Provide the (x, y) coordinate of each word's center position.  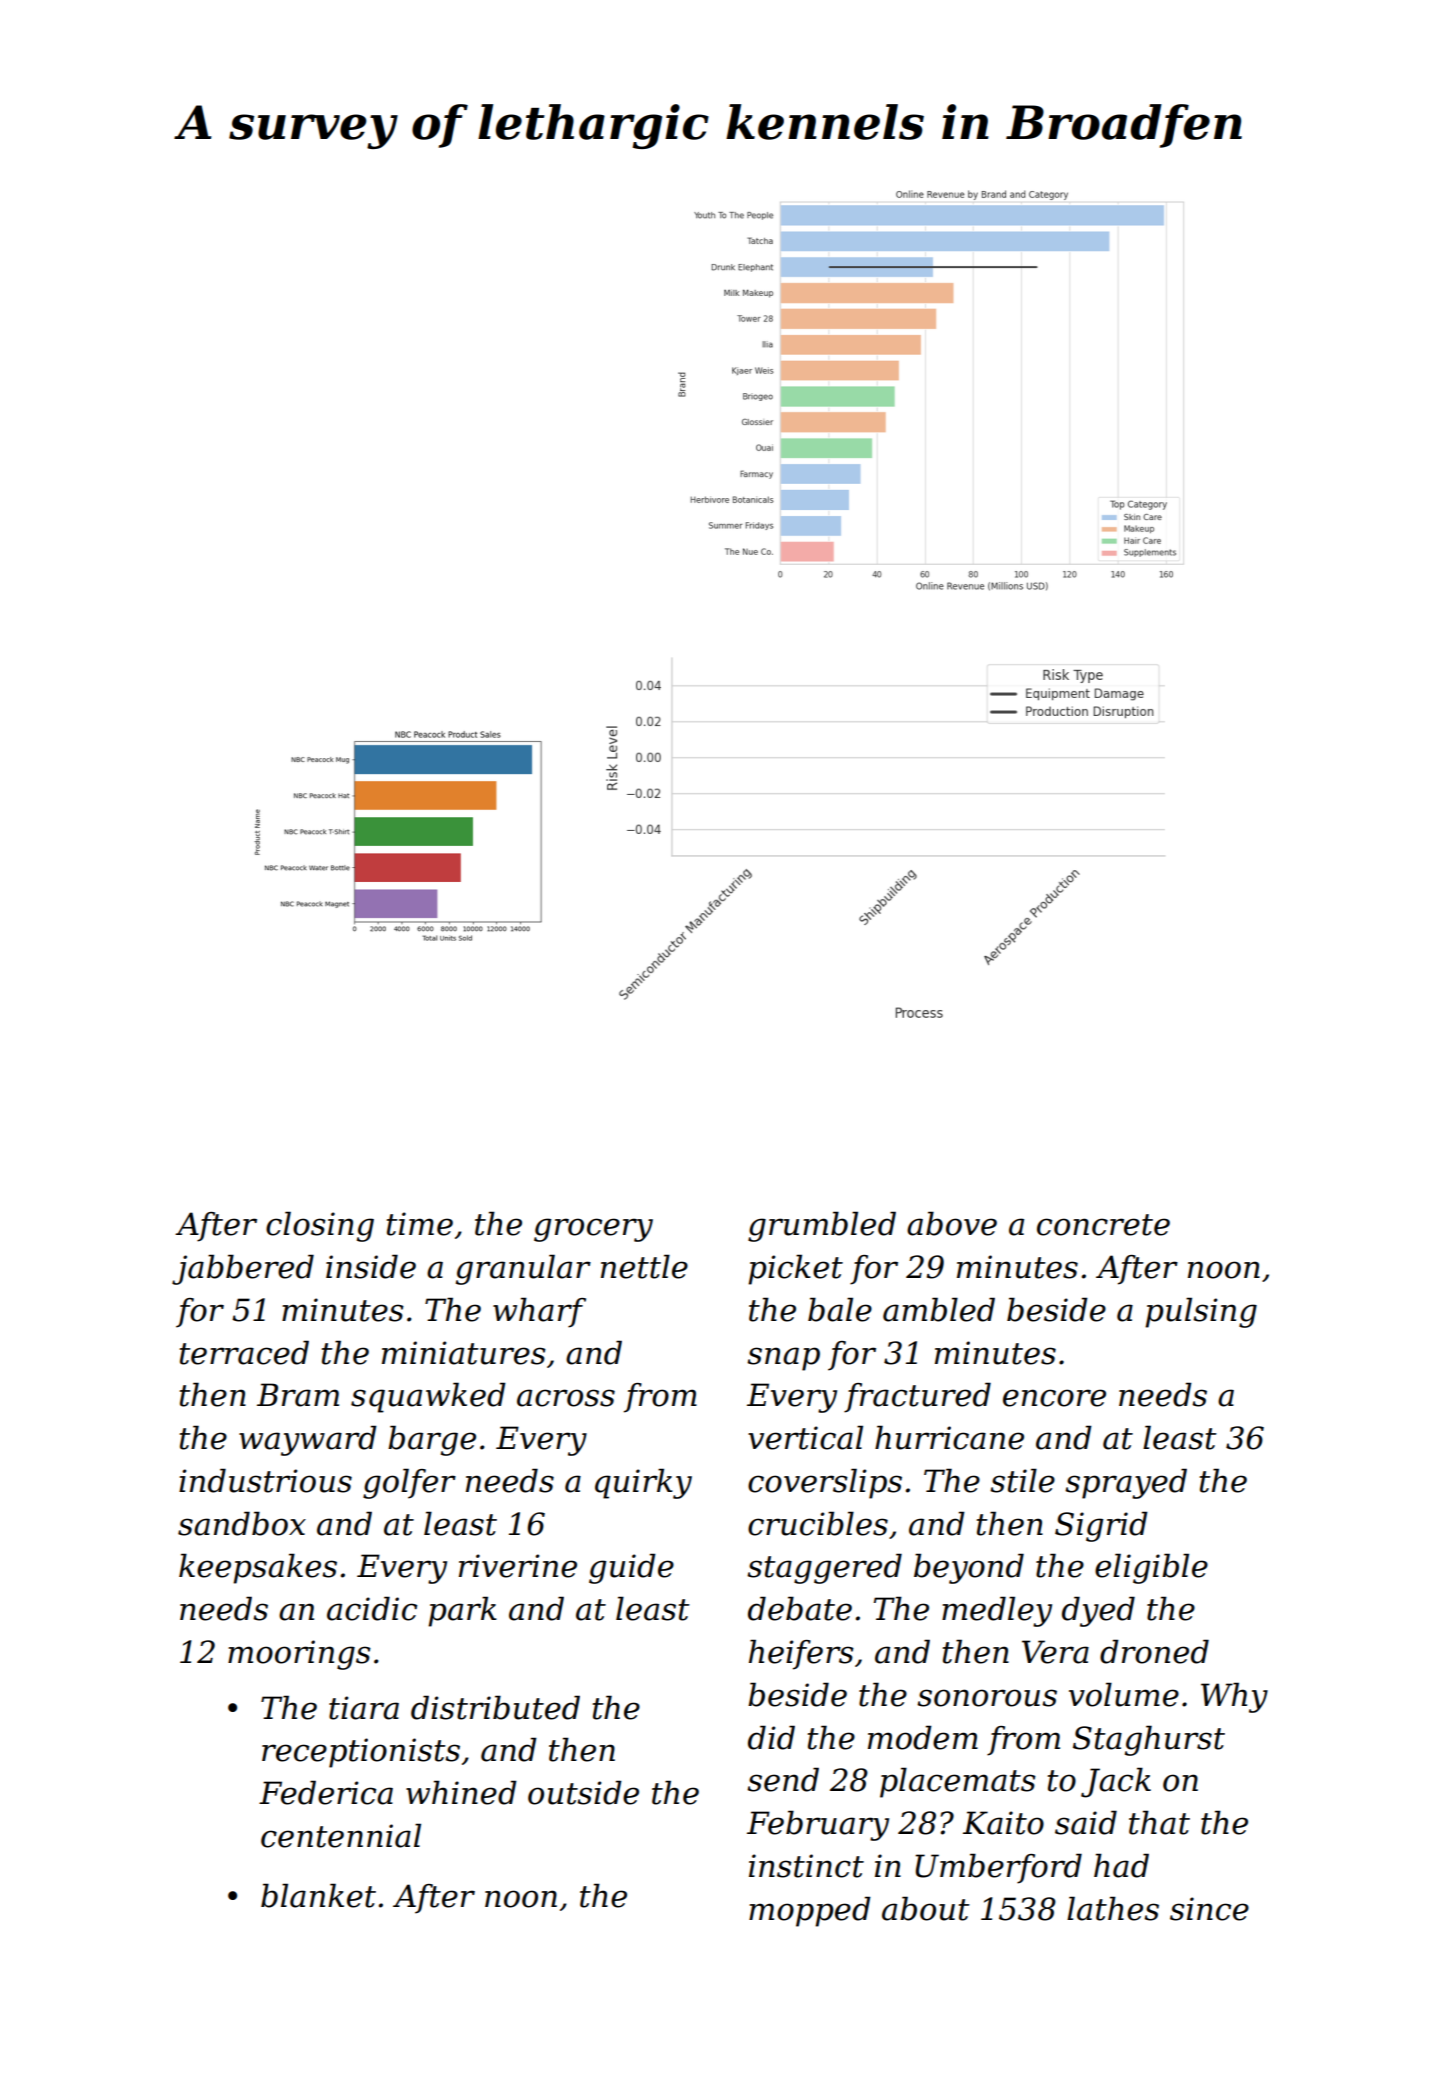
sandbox (242, 1523)
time (420, 1224)
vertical (805, 1437)
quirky (643, 1483)
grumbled (822, 1226)
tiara (364, 1708)
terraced (244, 1352)
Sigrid (1101, 1526)
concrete (1103, 1225)
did (771, 1737)
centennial (341, 1835)
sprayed (1126, 1483)
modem (923, 1737)
